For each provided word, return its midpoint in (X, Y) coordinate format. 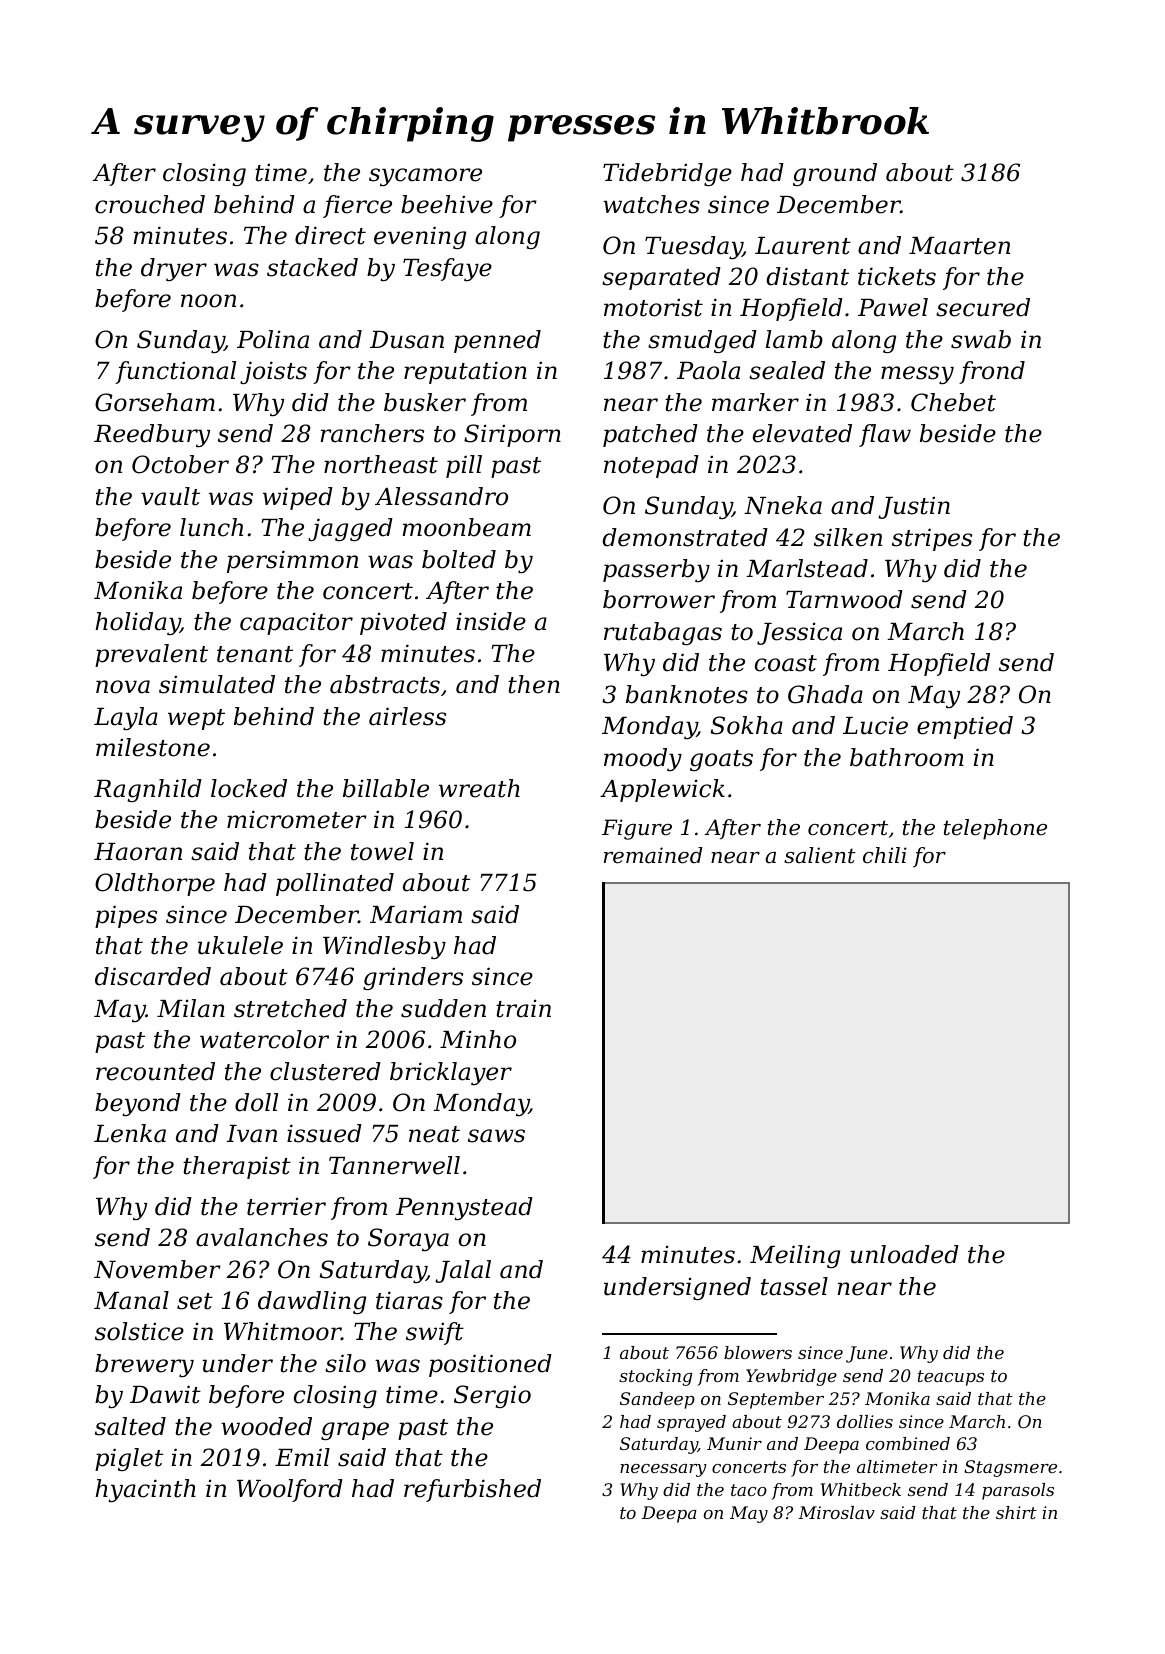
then (534, 684)
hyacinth (145, 1490)
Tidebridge (667, 174)
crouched (150, 204)
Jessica (799, 633)
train (523, 1008)
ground (835, 174)
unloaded (904, 1254)
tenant (255, 654)
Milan (191, 1008)
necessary (663, 1470)
